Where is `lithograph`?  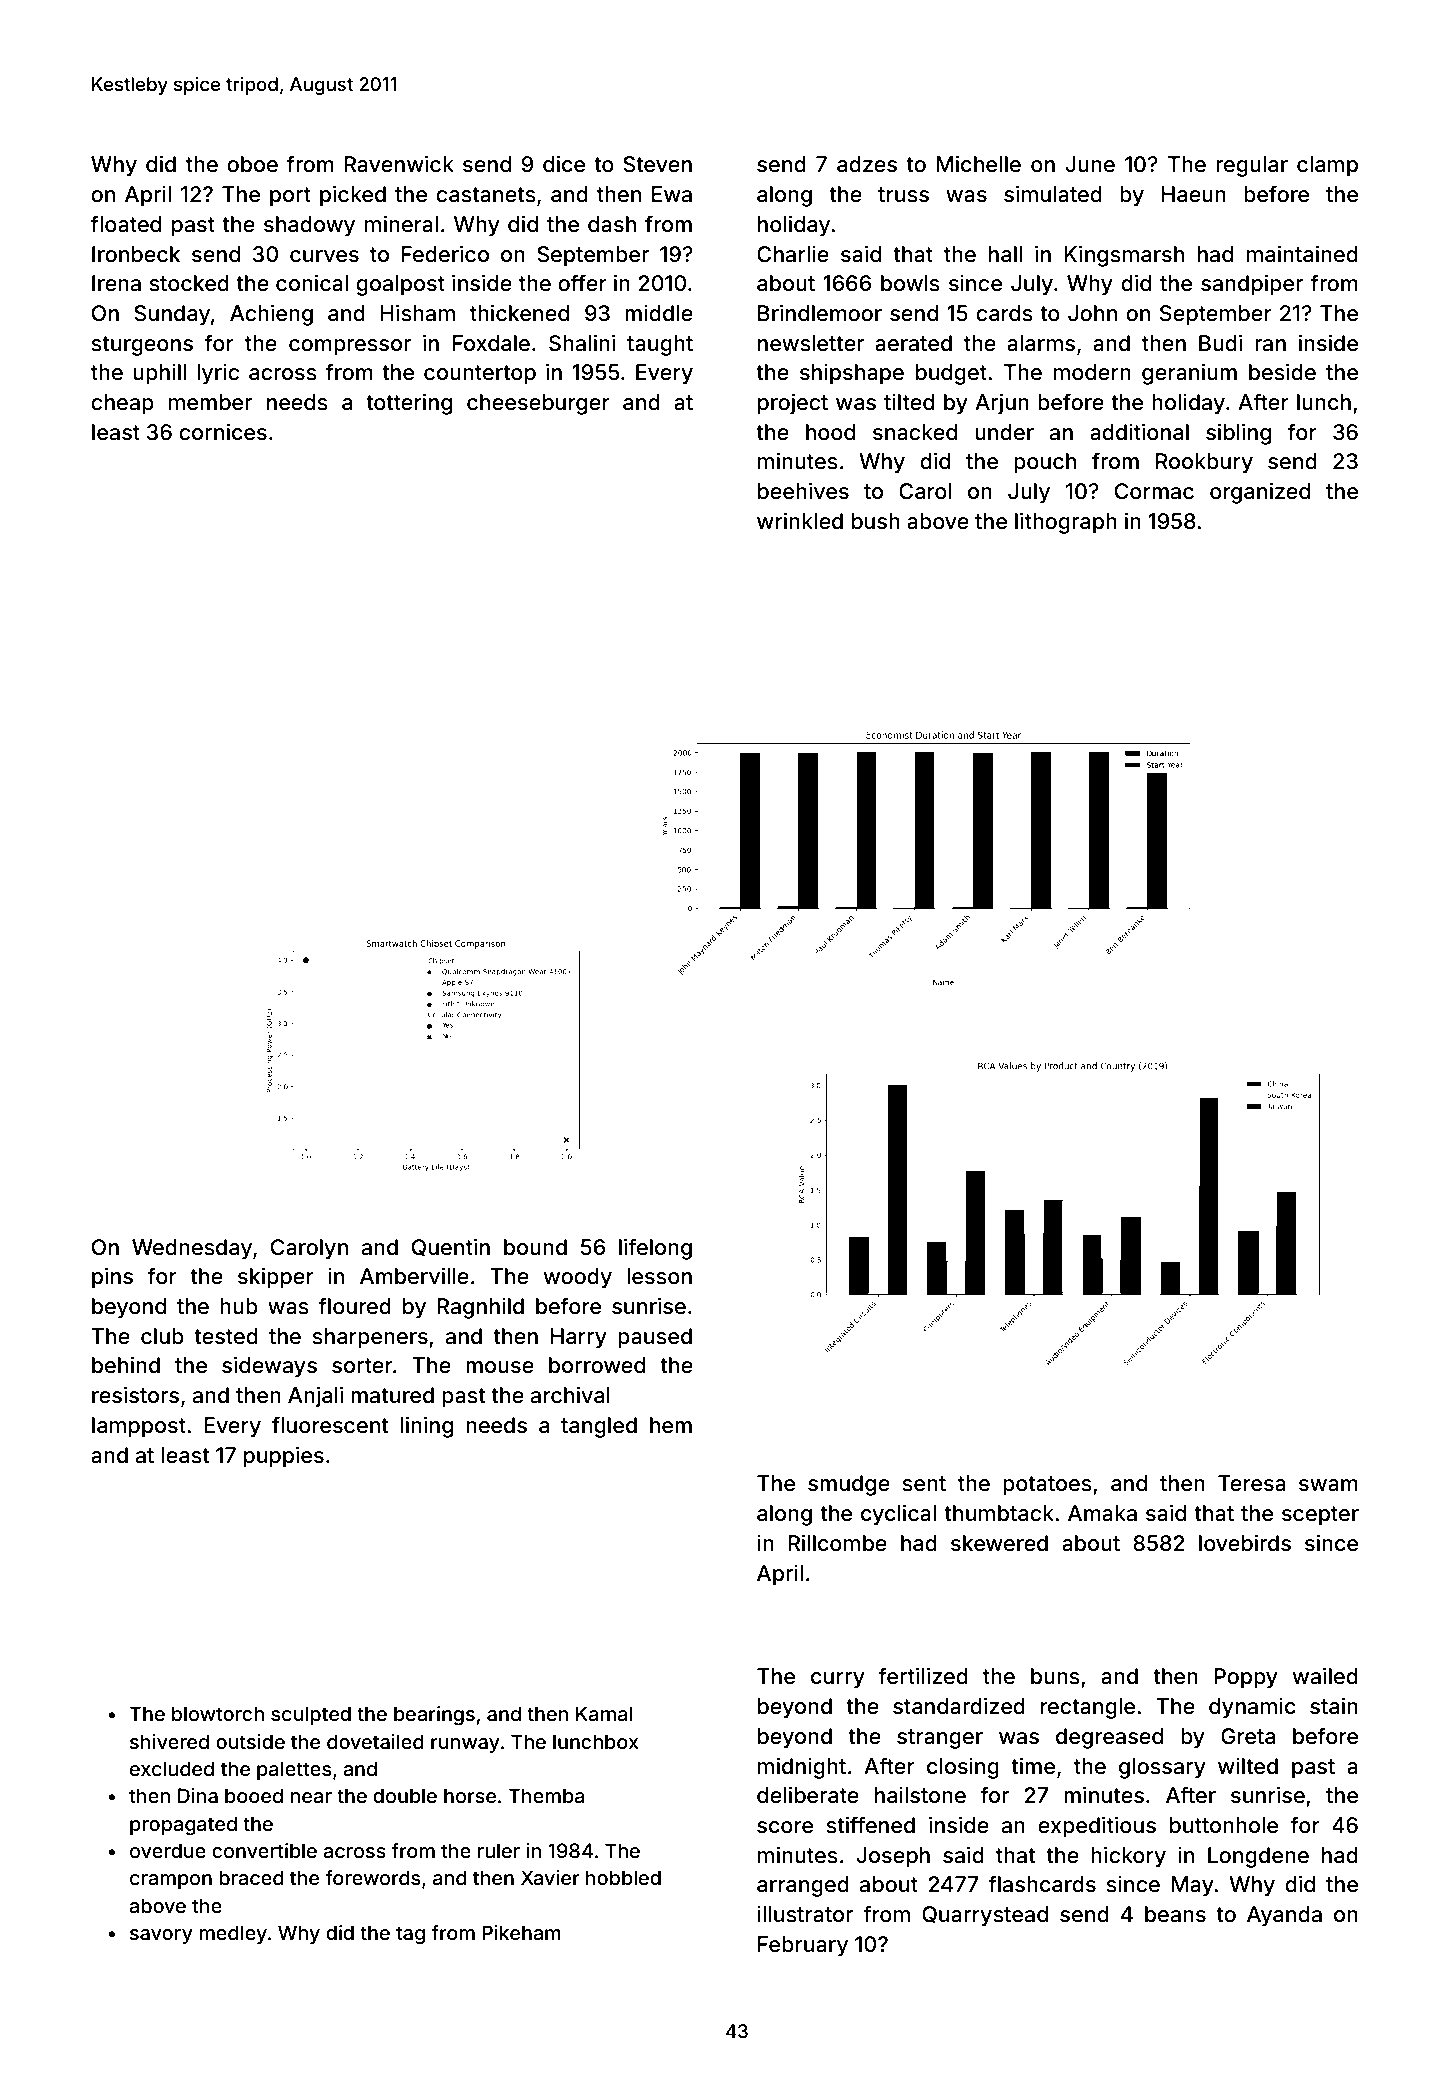 lithograph is located at coordinates (1066, 523).
